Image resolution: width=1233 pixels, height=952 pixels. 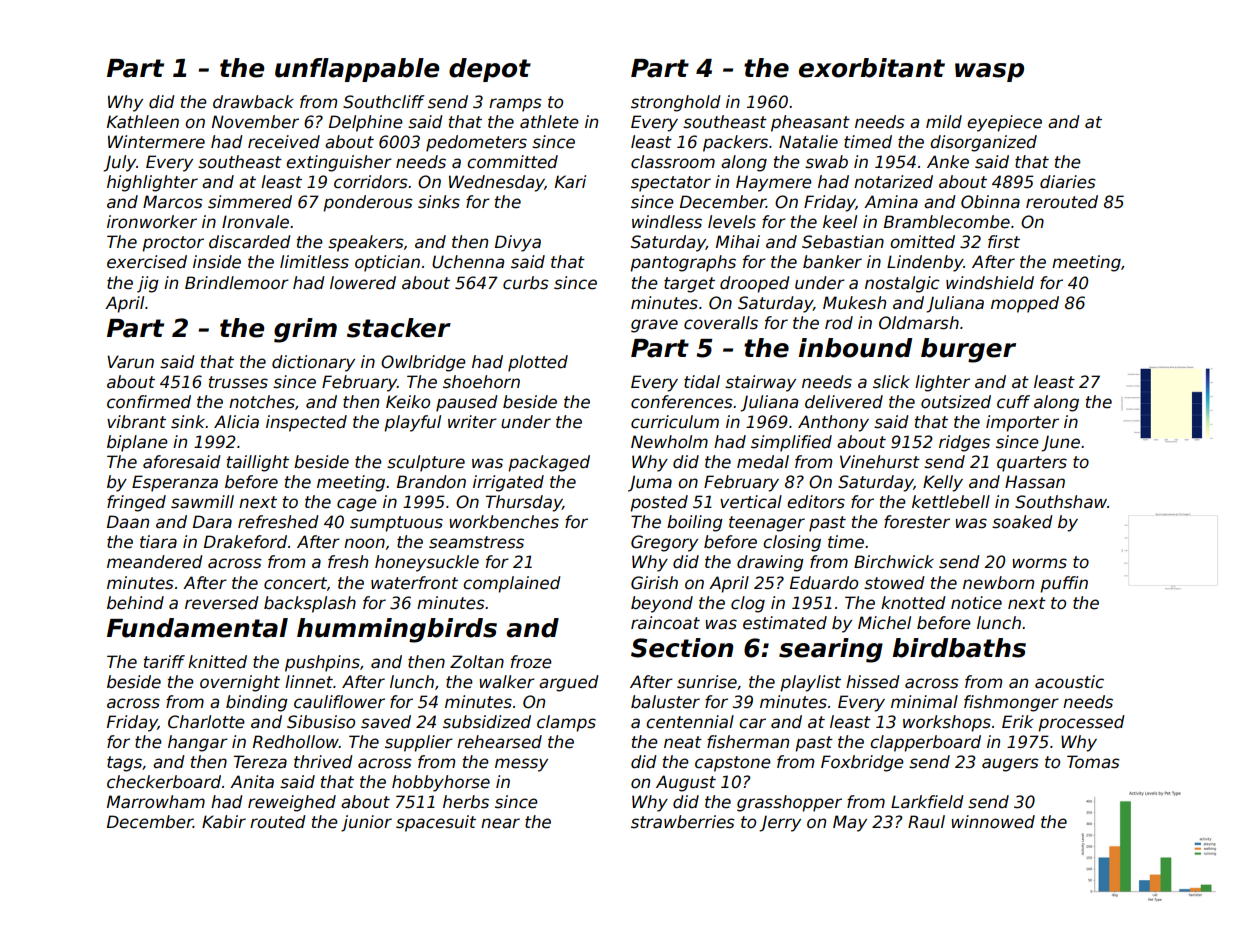 I want to click on worms, so click(x=1039, y=563).
